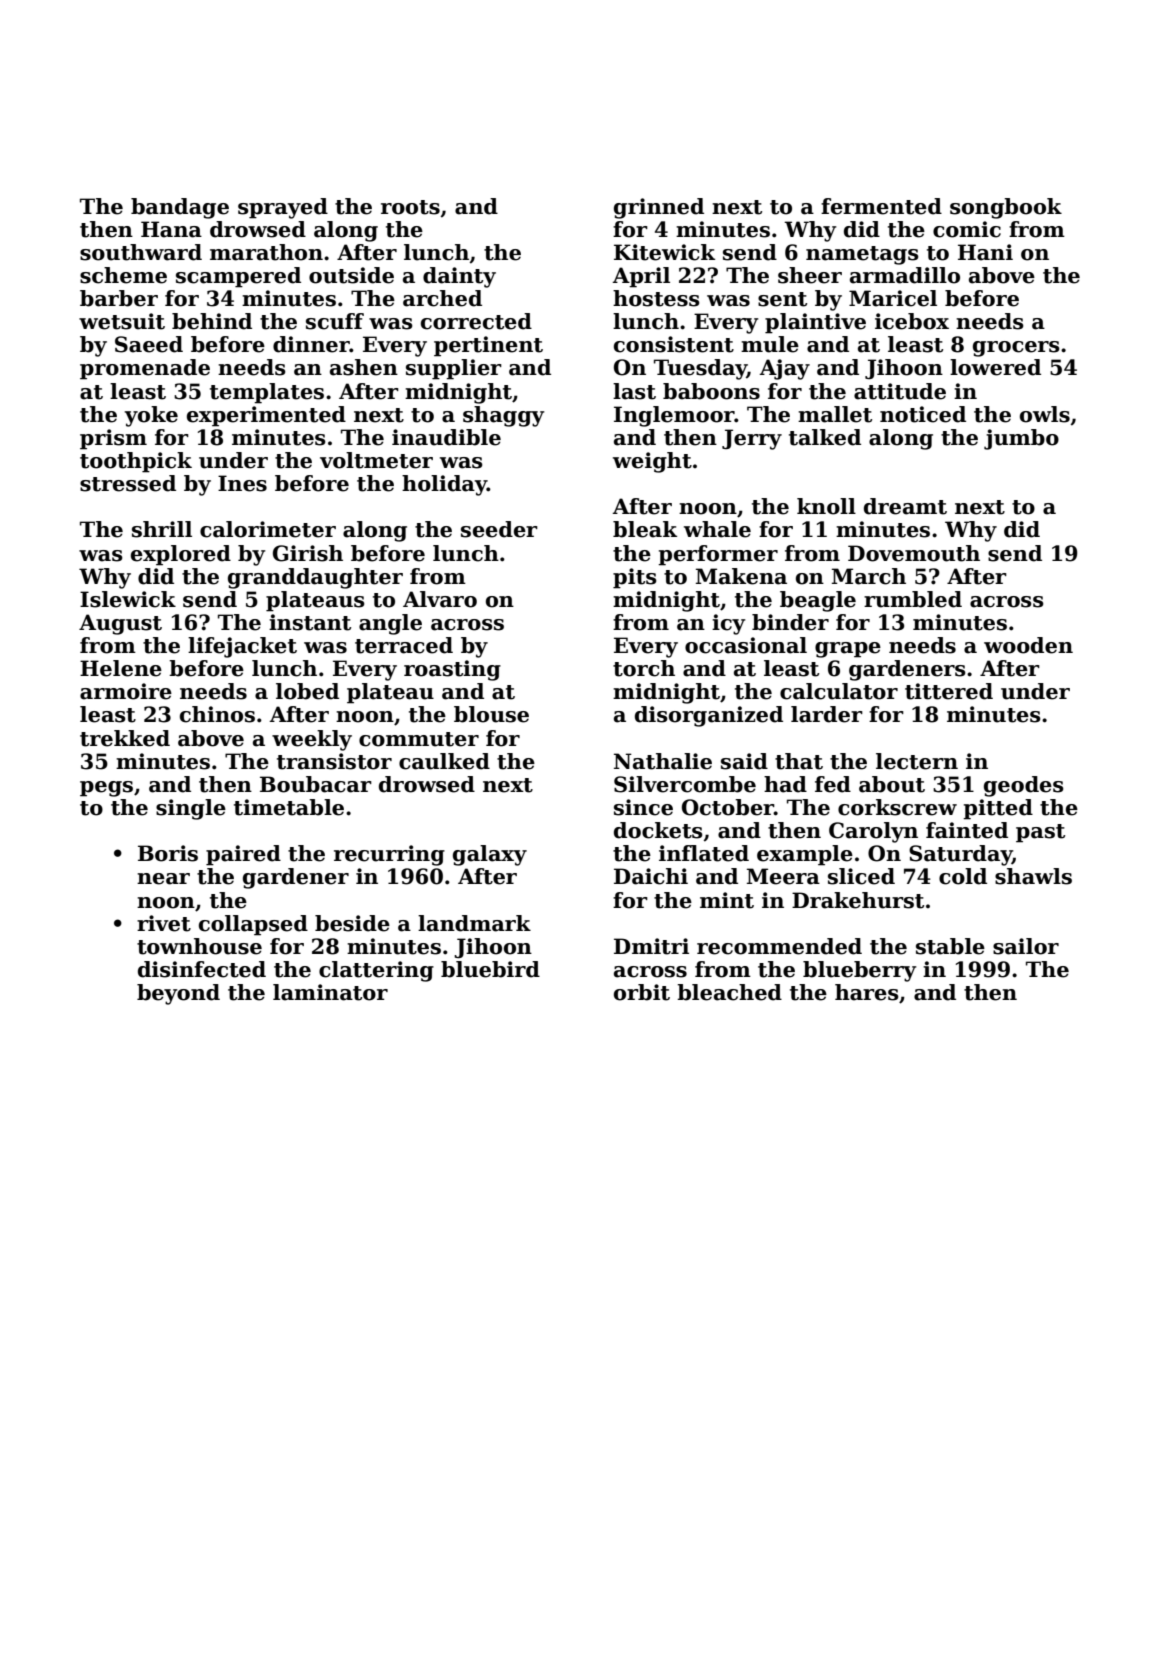 This screenshot has width=1165, height=1654. What do you see at coordinates (867, 992) in the screenshot?
I see `hares` at bounding box center [867, 992].
